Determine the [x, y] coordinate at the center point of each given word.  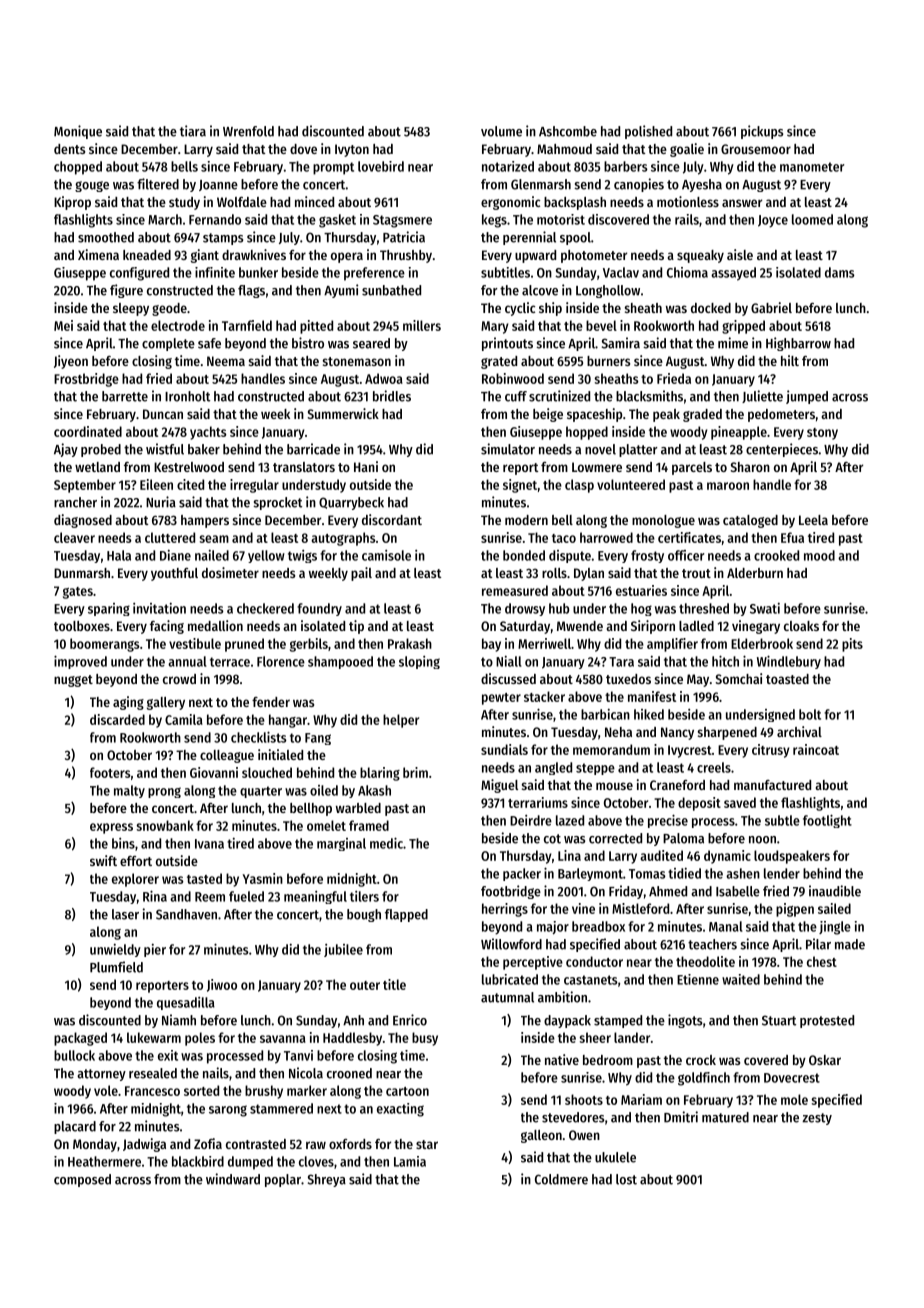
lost [626, 1179]
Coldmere [561, 1179]
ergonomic [510, 203]
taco [564, 538]
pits [852, 645]
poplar [283, 1180]
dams [840, 272]
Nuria [161, 502]
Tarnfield [247, 325]
